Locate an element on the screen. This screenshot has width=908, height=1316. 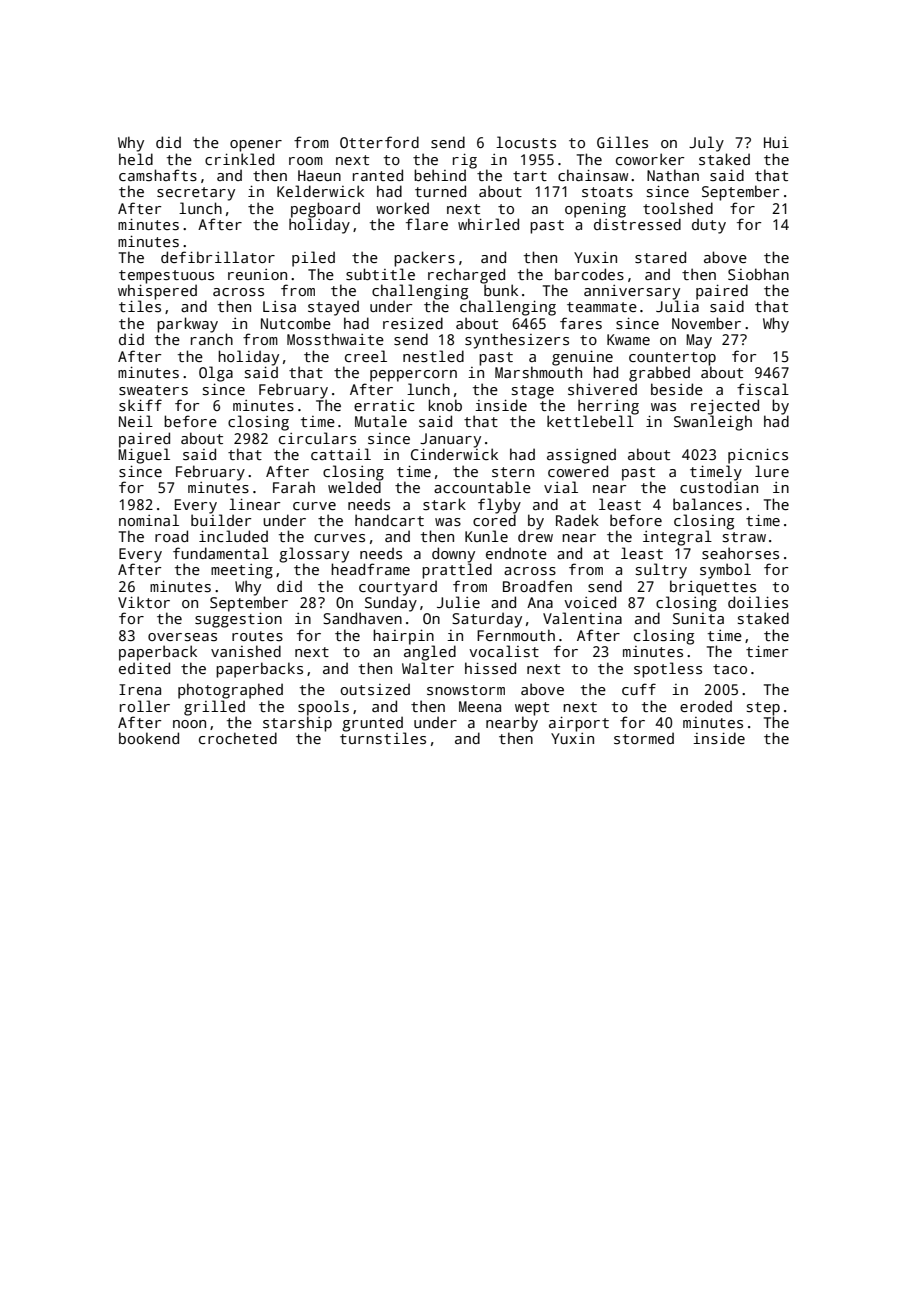
creel is located at coordinates (366, 356).
